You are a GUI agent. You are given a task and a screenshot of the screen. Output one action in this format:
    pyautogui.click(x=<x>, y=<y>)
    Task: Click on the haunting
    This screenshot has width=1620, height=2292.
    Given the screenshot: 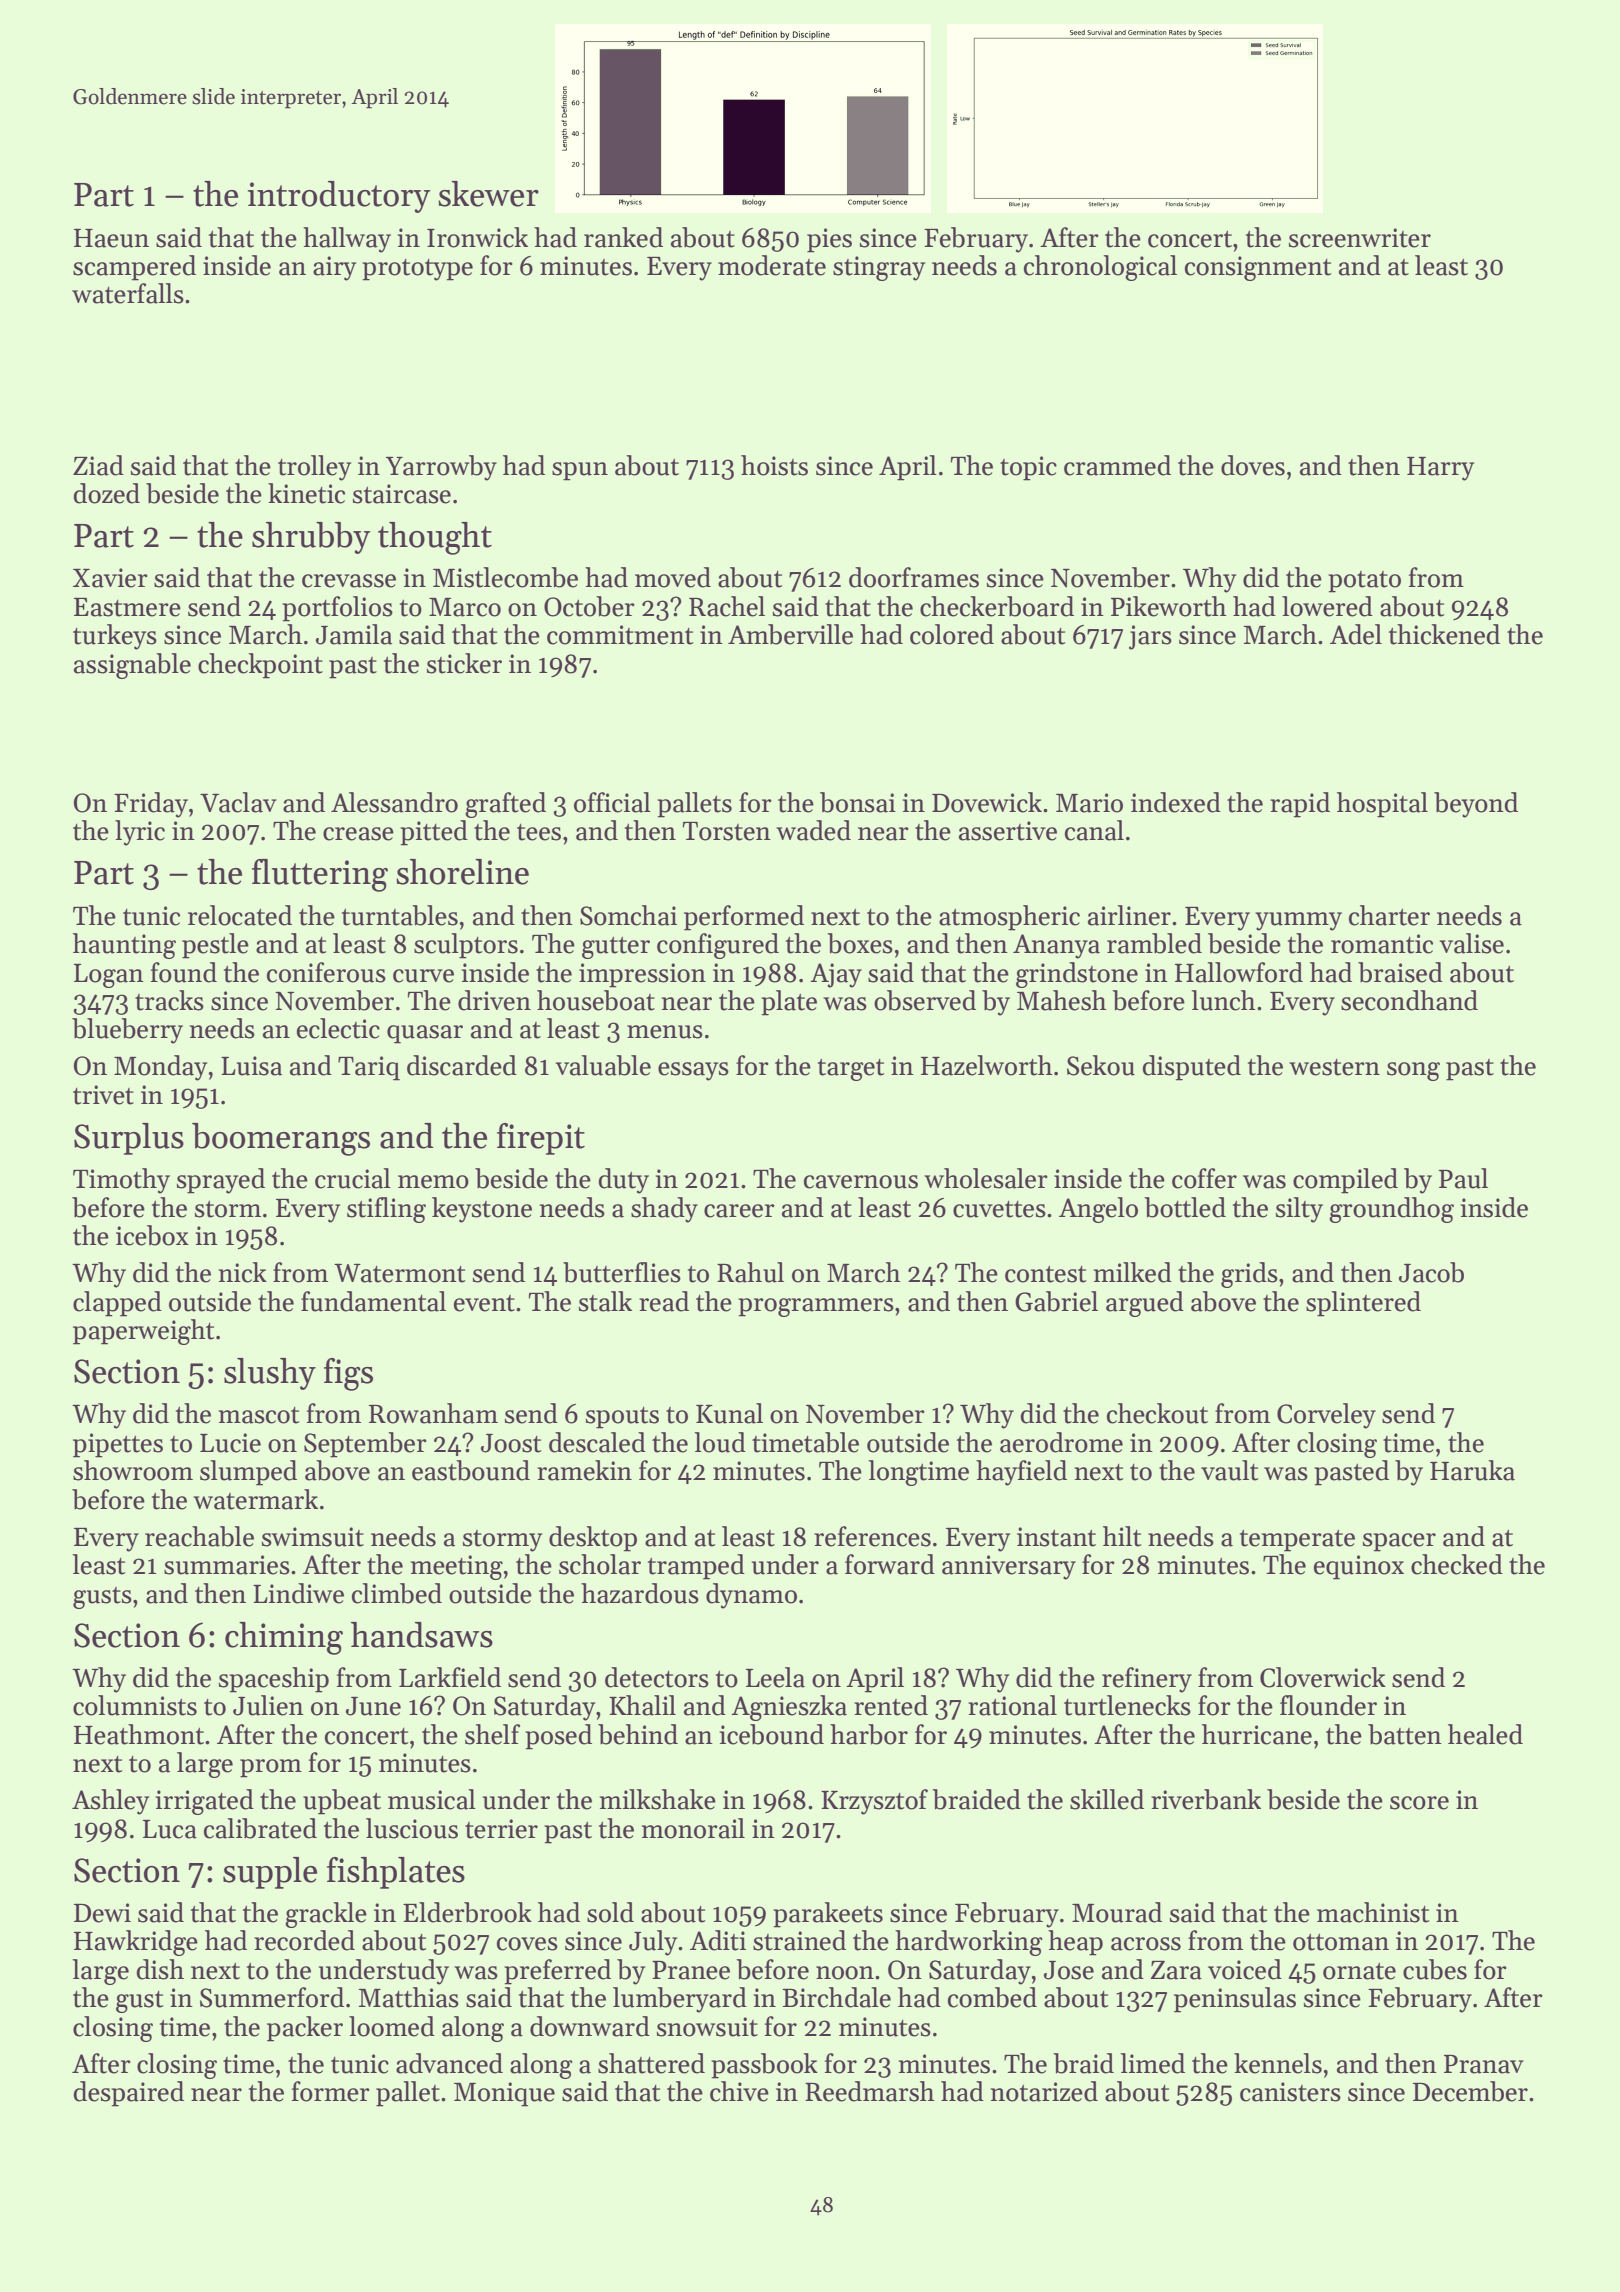 What is the action you would take?
    pyautogui.click(x=124, y=946)
